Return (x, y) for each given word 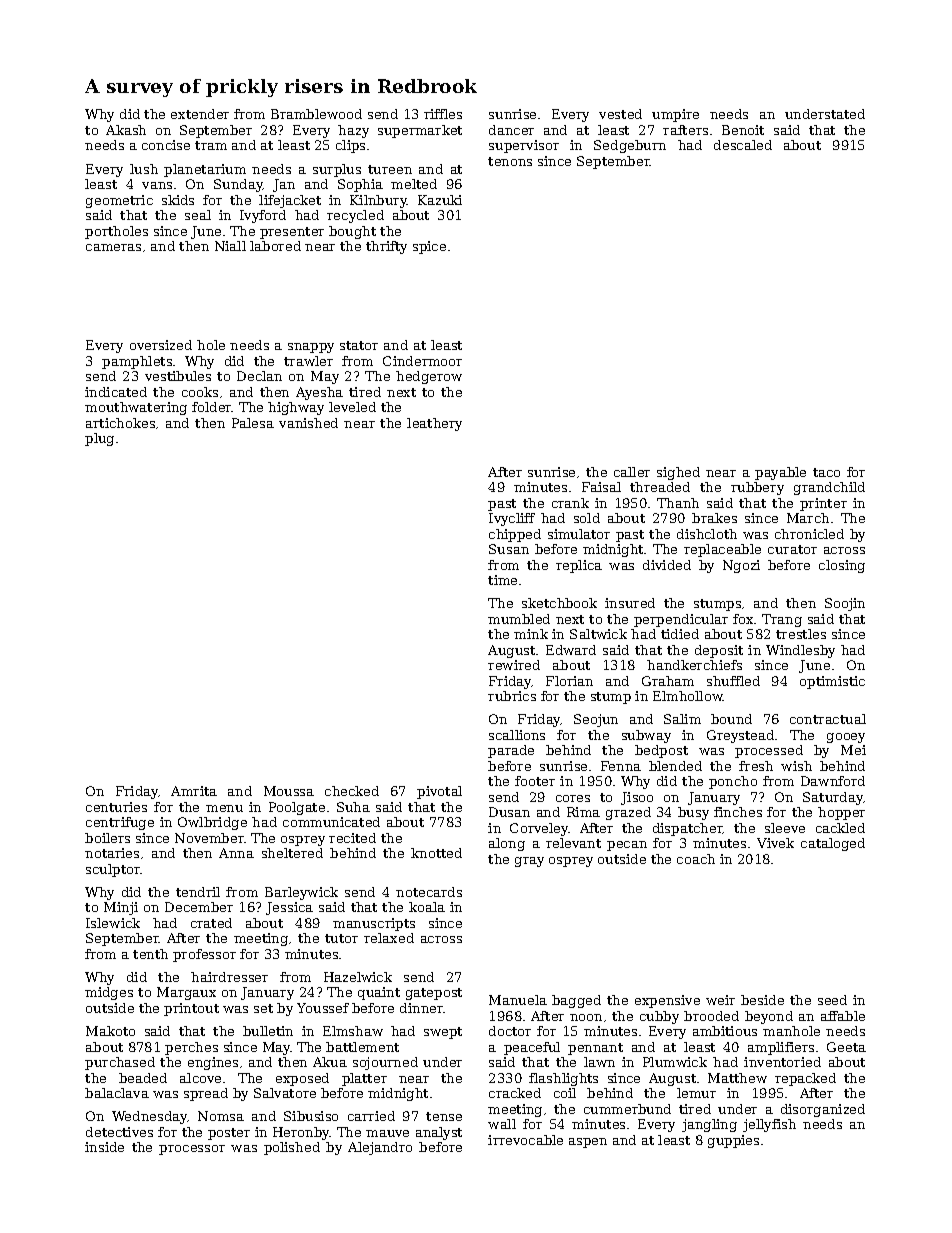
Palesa (253, 423)
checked (352, 791)
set (263, 1008)
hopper (841, 813)
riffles (443, 114)
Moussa (289, 791)
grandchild (829, 488)
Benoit (743, 130)
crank (570, 503)
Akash (126, 130)
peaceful (532, 1048)
